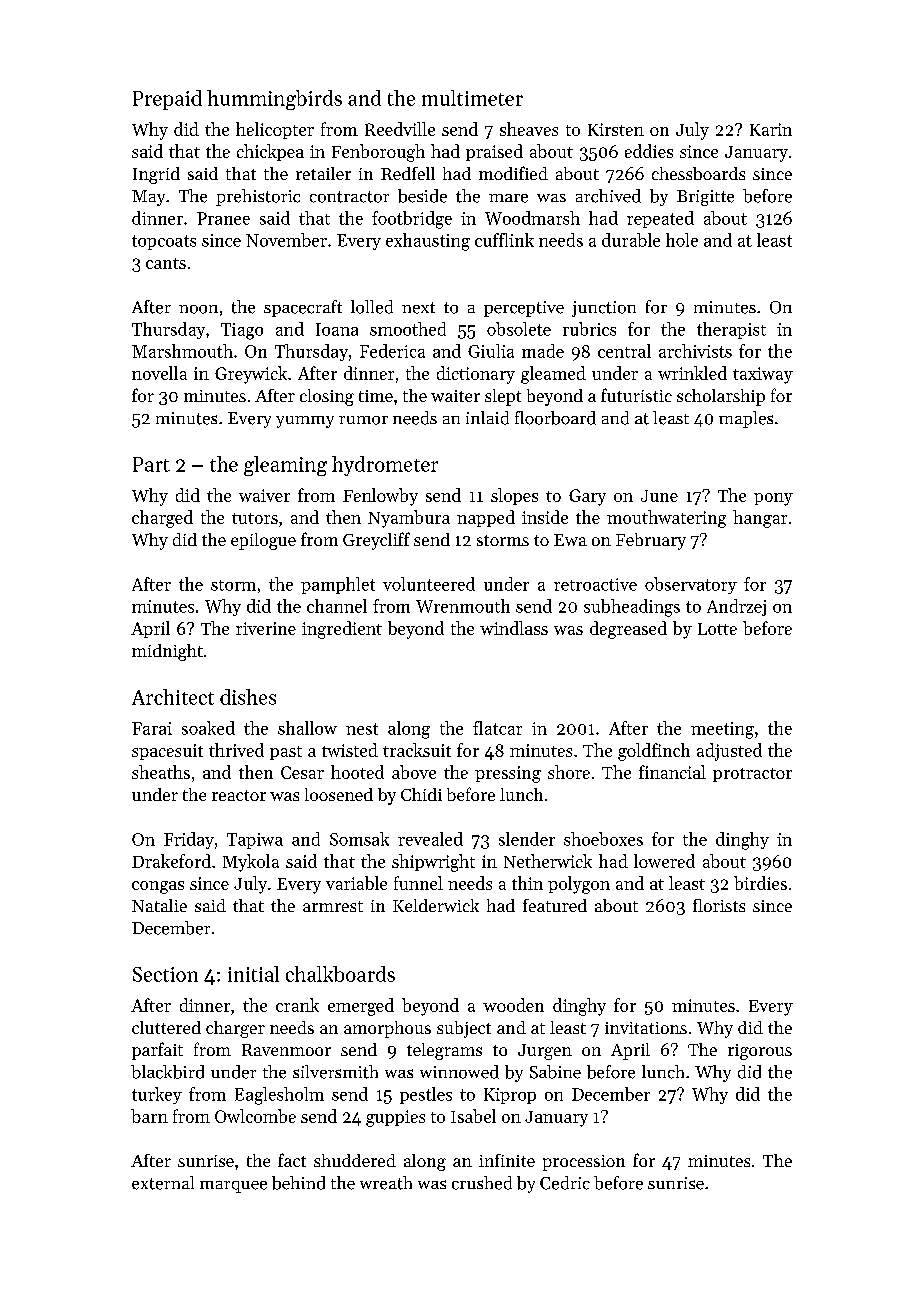  Describe the element at coordinates (148, 198) in the image. I see `May` at that location.
